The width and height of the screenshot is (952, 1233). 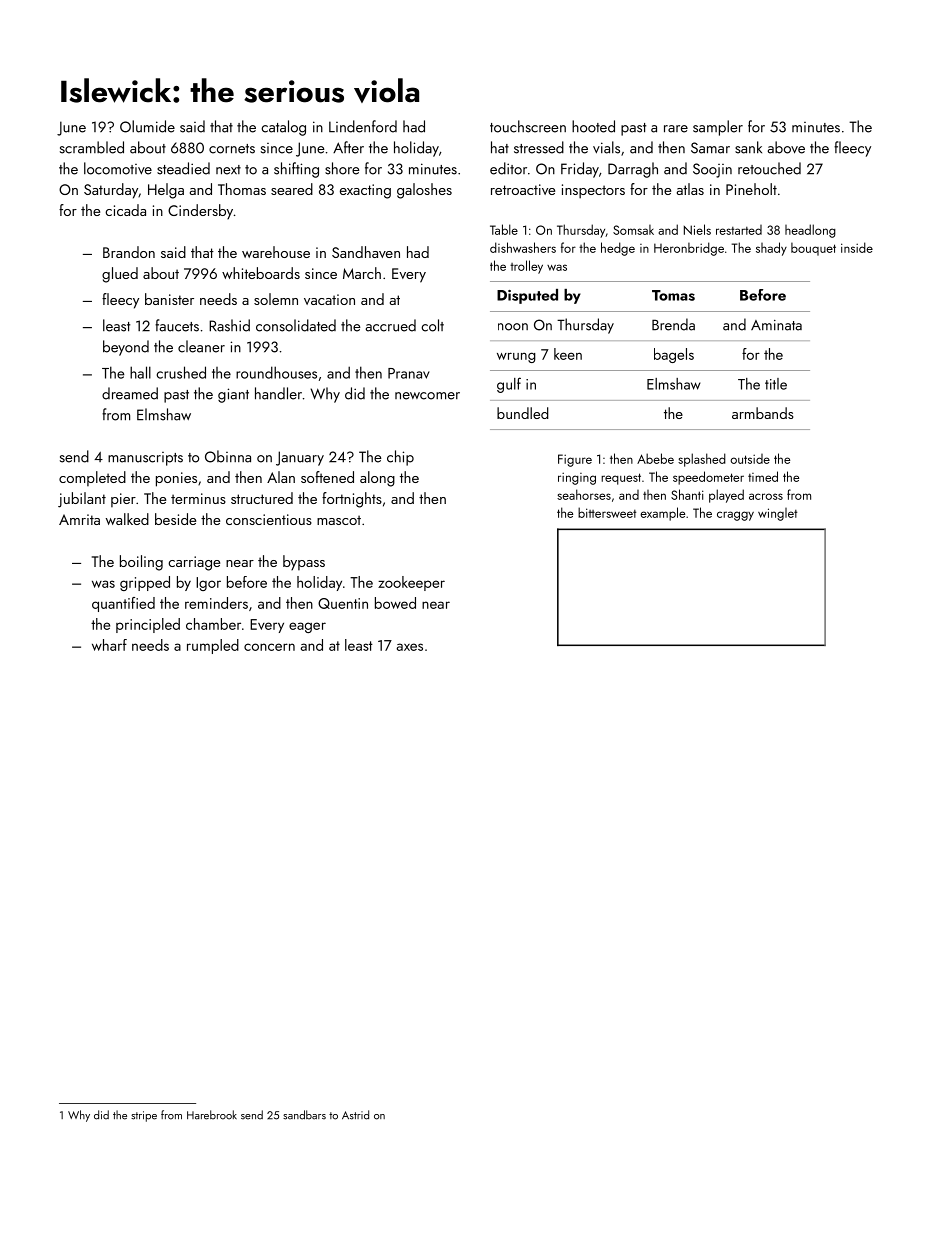 What do you see at coordinates (296, 325) in the screenshot?
I see `consolidated` at bounding box center [296, 325].
